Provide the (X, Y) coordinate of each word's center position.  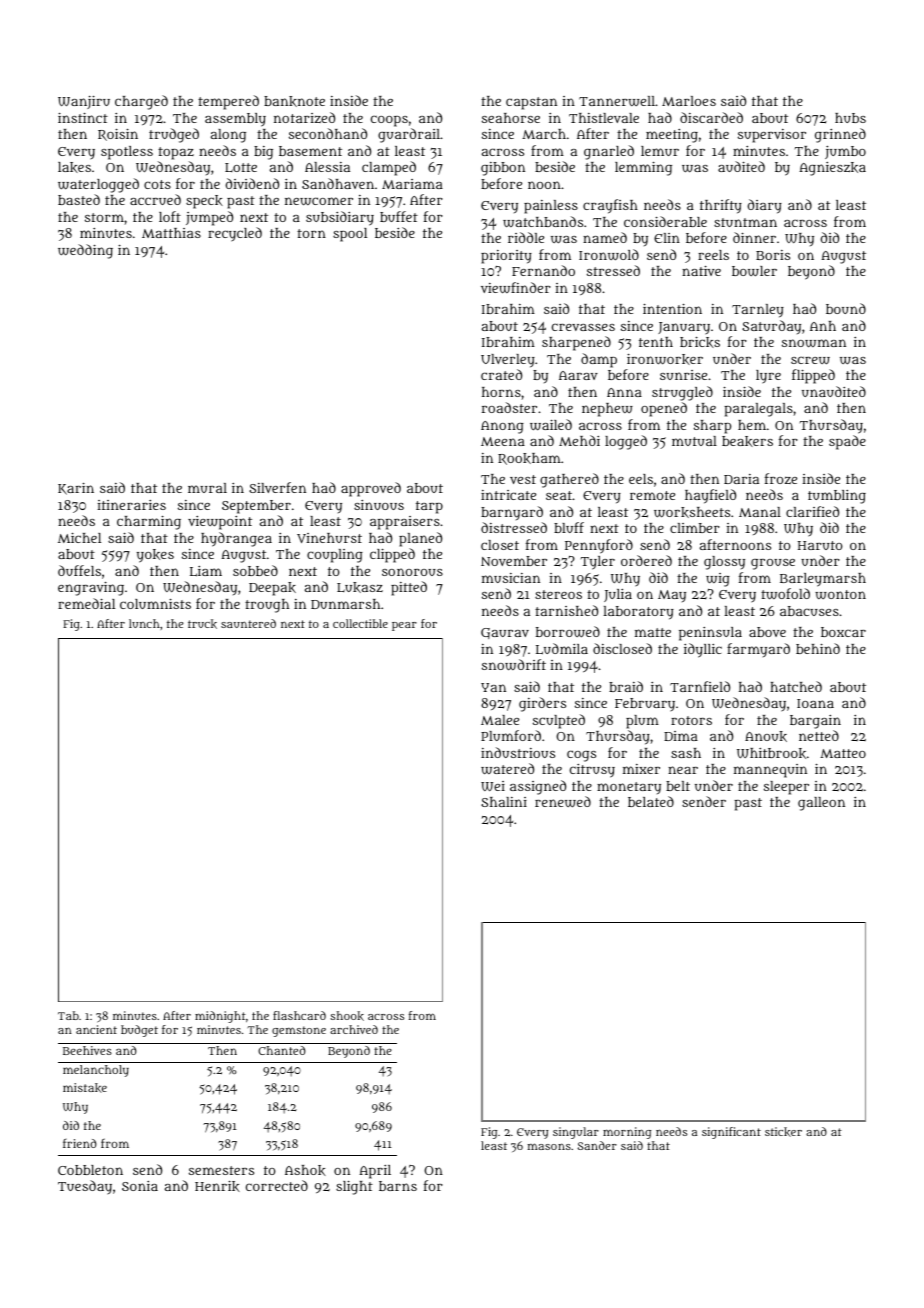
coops (389, 121)
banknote (294, 101)
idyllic (703, 650)
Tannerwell (617, 101)
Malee (500, 720)
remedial (86, 603)
